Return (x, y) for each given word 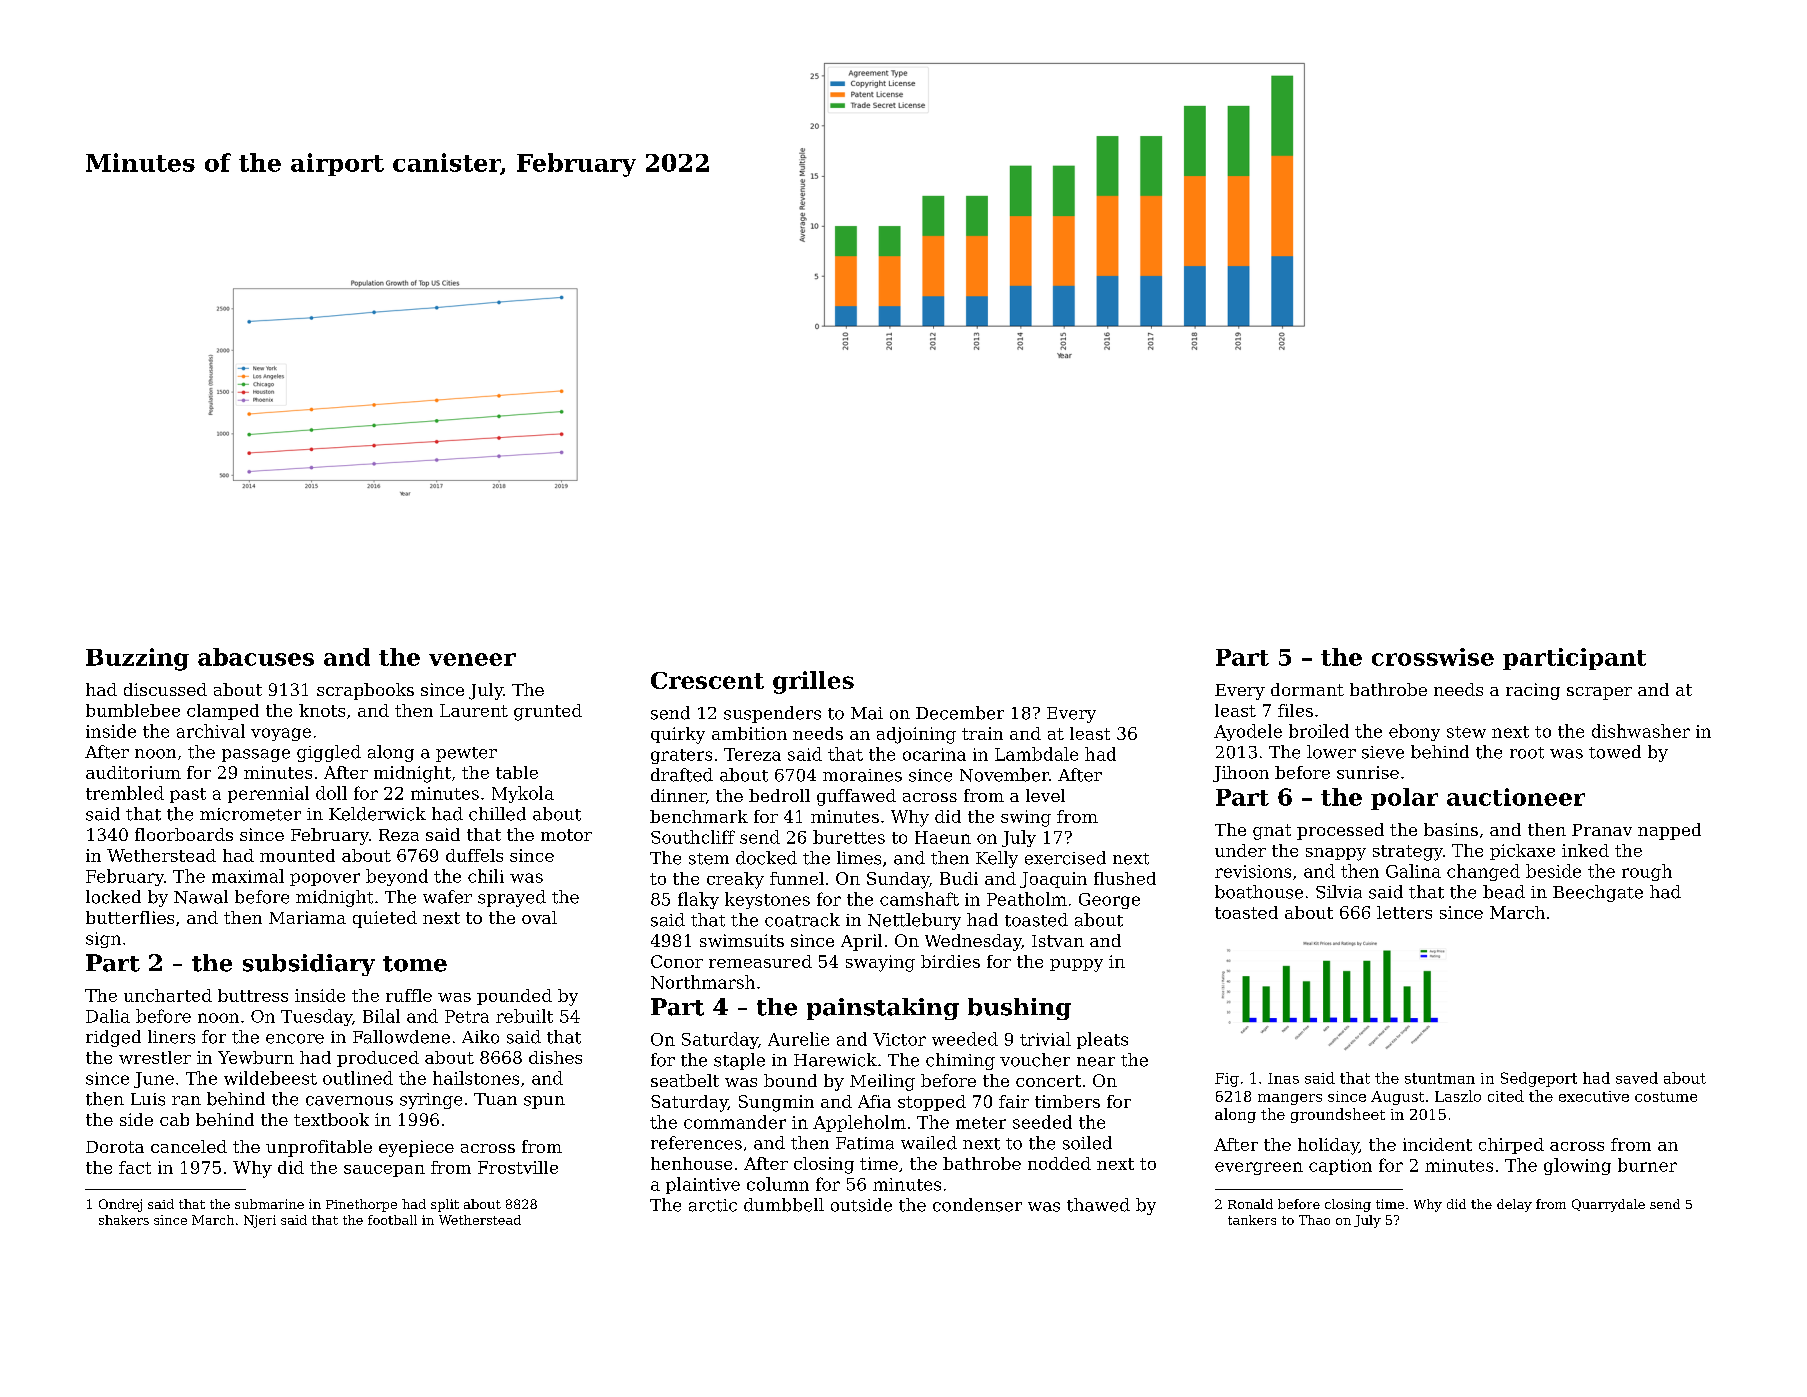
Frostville (518, 1167)
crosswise (1433, 657)
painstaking (883, 1009)
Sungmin (776, 1103)
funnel (797, 878)
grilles (813, 682)
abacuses (256, 657)
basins (1451, 829)
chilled (497, 814)
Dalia (108, 1016)
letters (1404, 912)
